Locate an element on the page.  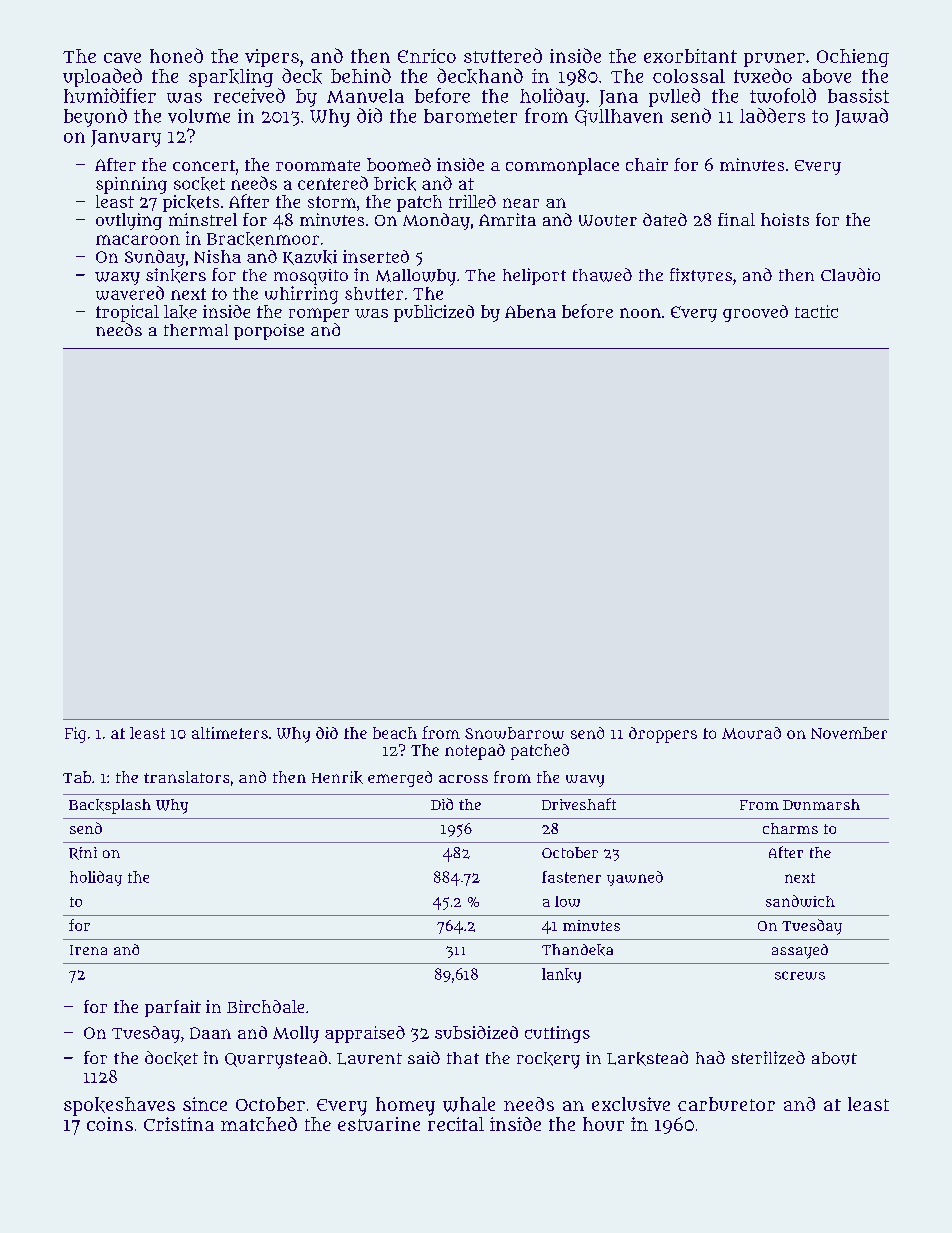
Tab is located at coordinates (77, 777).
